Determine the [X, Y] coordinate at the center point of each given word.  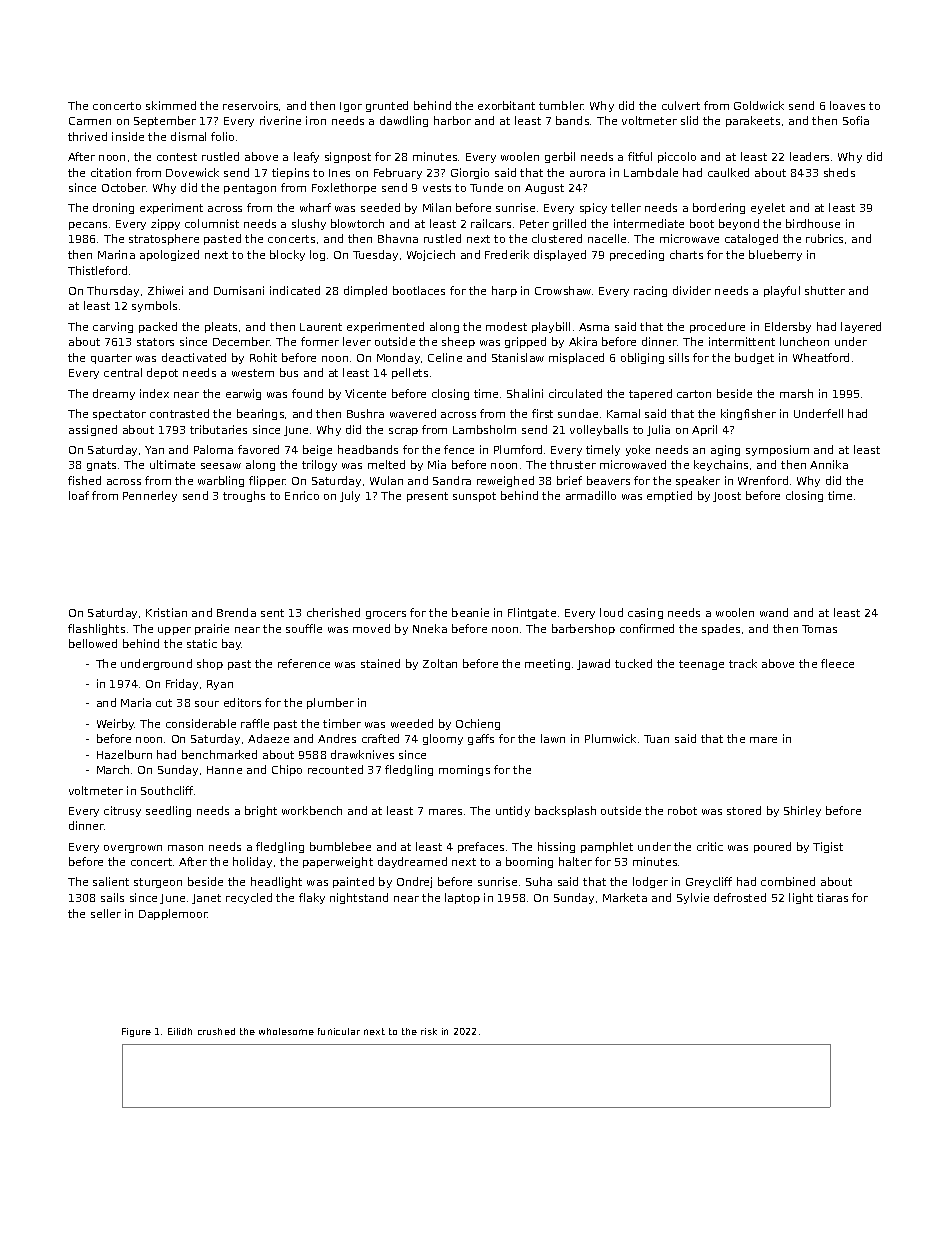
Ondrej [414, 882]
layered [861, 327]
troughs [244, 496]
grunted [387, 106]
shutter [825, 290]
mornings [464, 770]
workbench [312, 810]
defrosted [740, 897]
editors [242, 702]
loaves [847, 105]
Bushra [365, 413]
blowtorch [357, 223]
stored [744, 810]
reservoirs [250, 105]
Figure [136, 1032]
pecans [88, 226]
